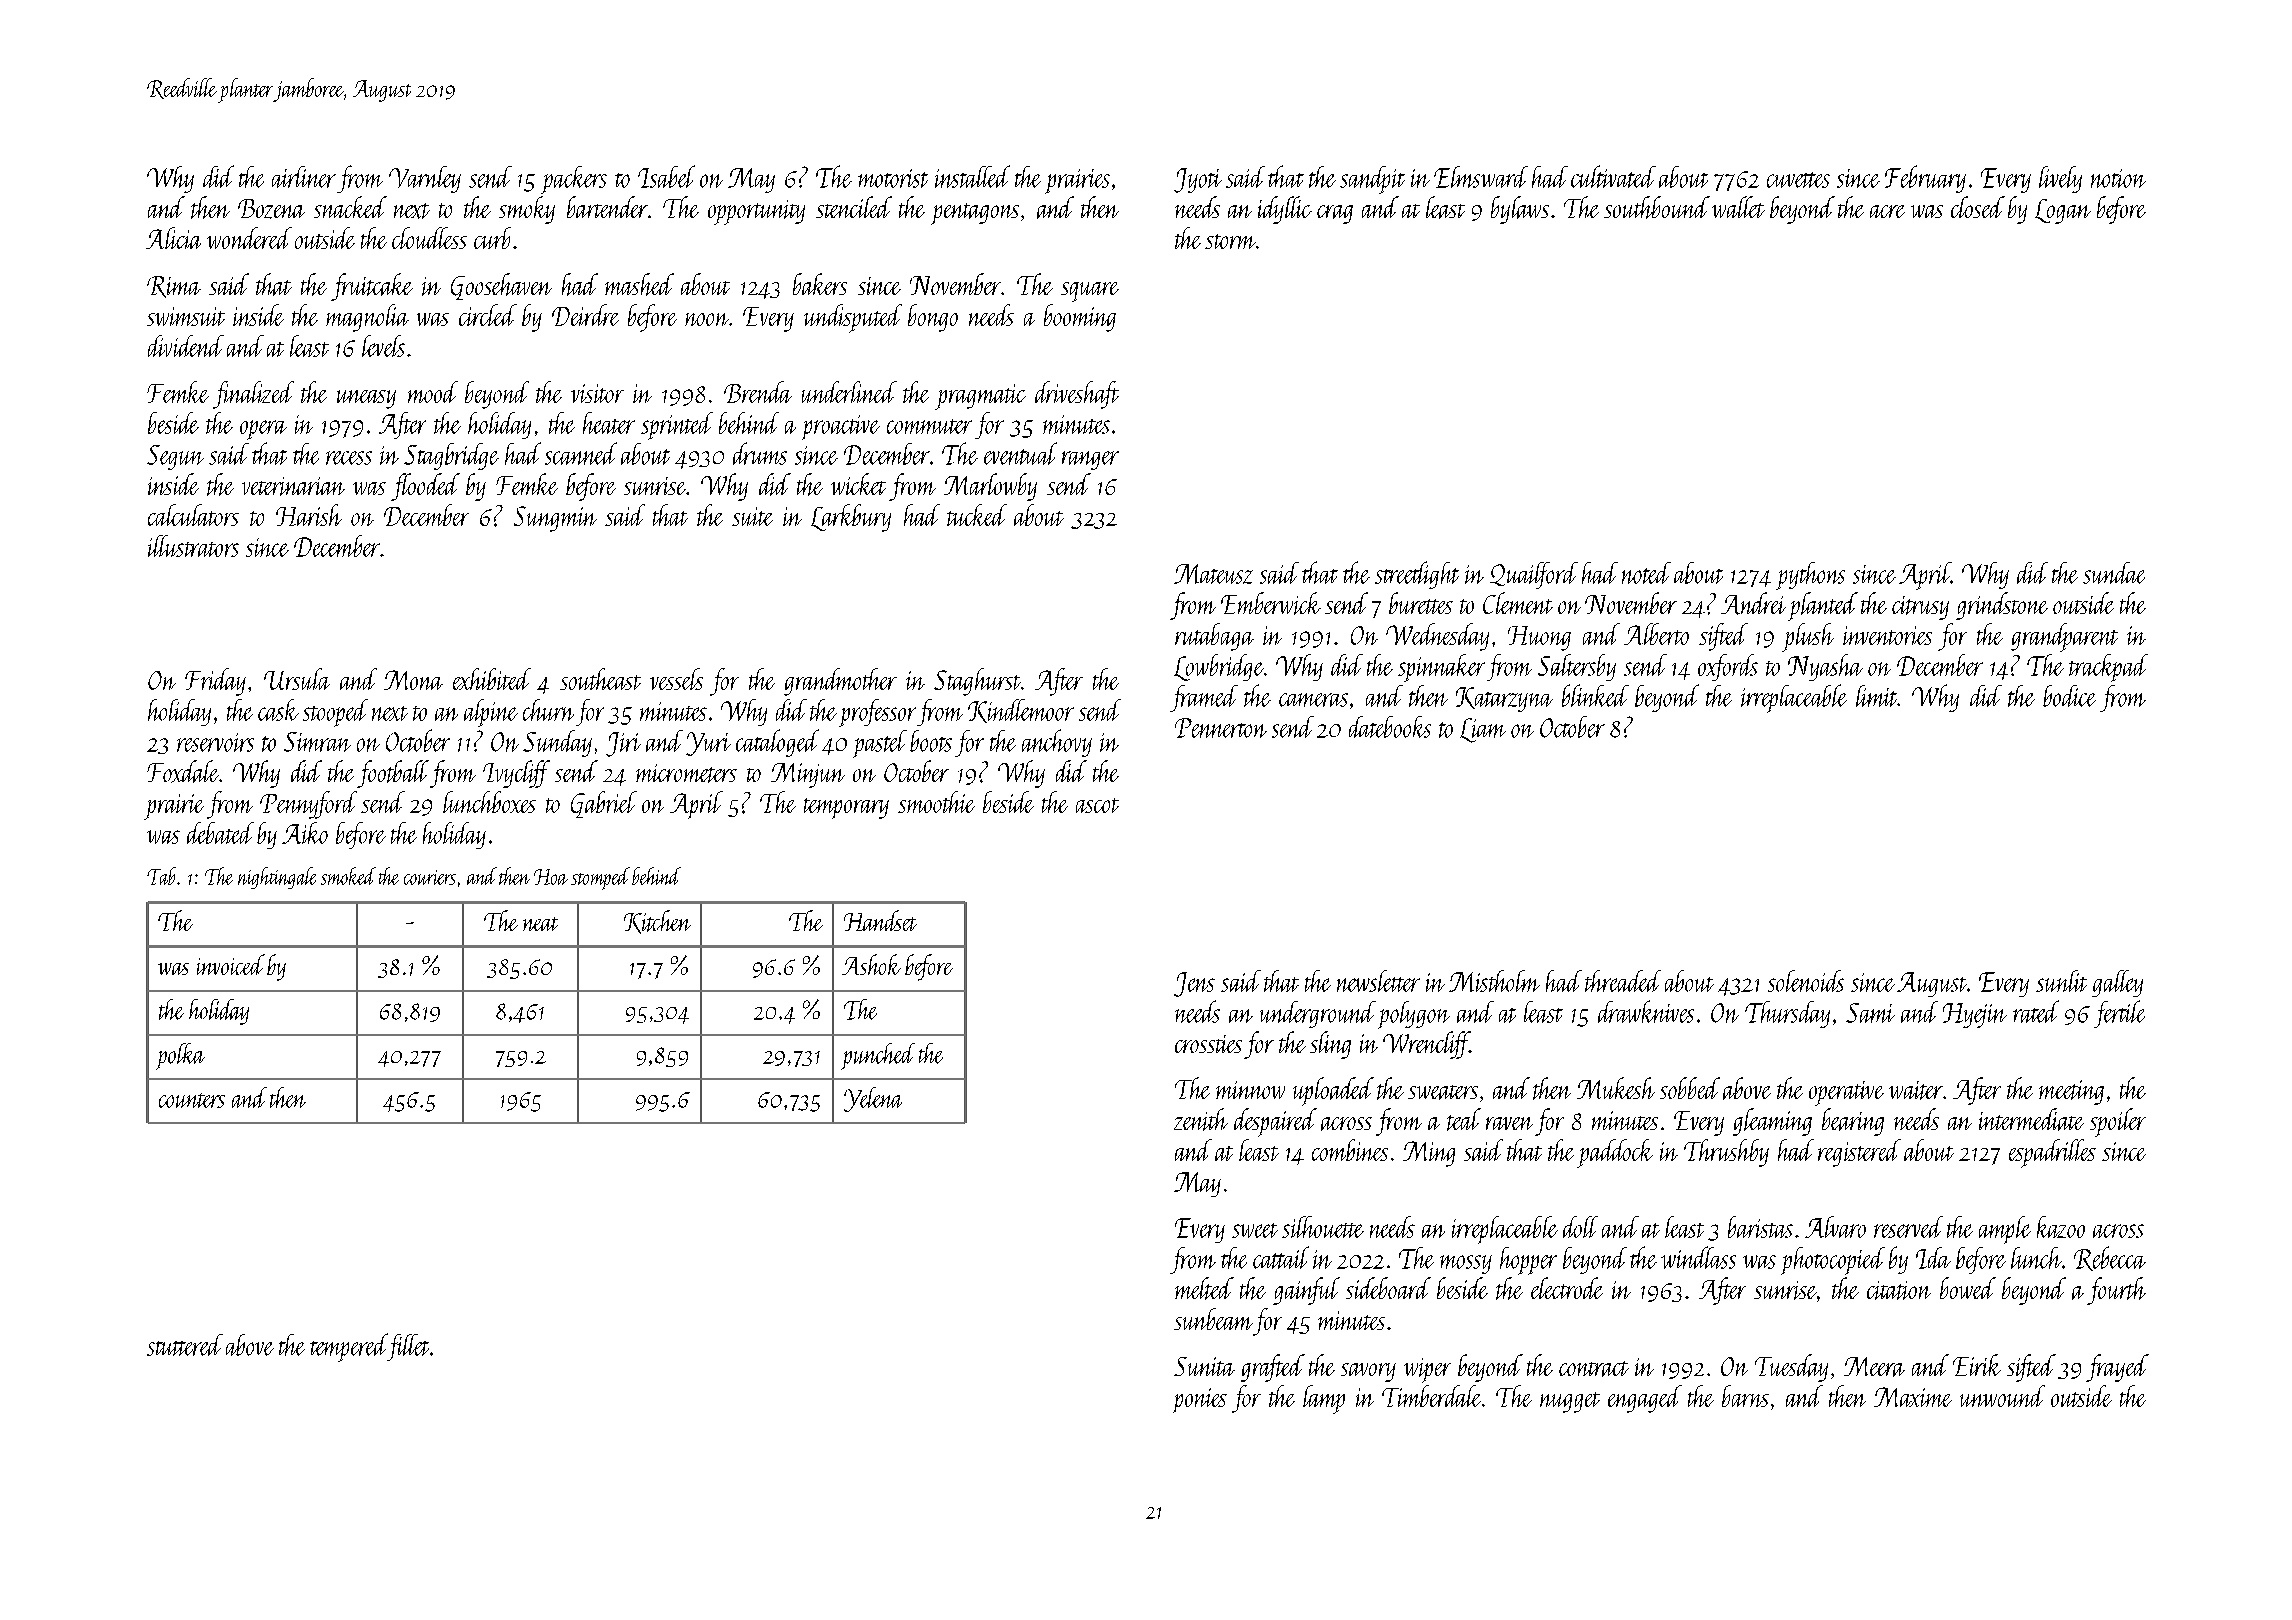 The width and height of the screenshot is (2292, 1620). Describe the element at coordinates (548, 710) in the screenshot. I see `churn` at that location.
